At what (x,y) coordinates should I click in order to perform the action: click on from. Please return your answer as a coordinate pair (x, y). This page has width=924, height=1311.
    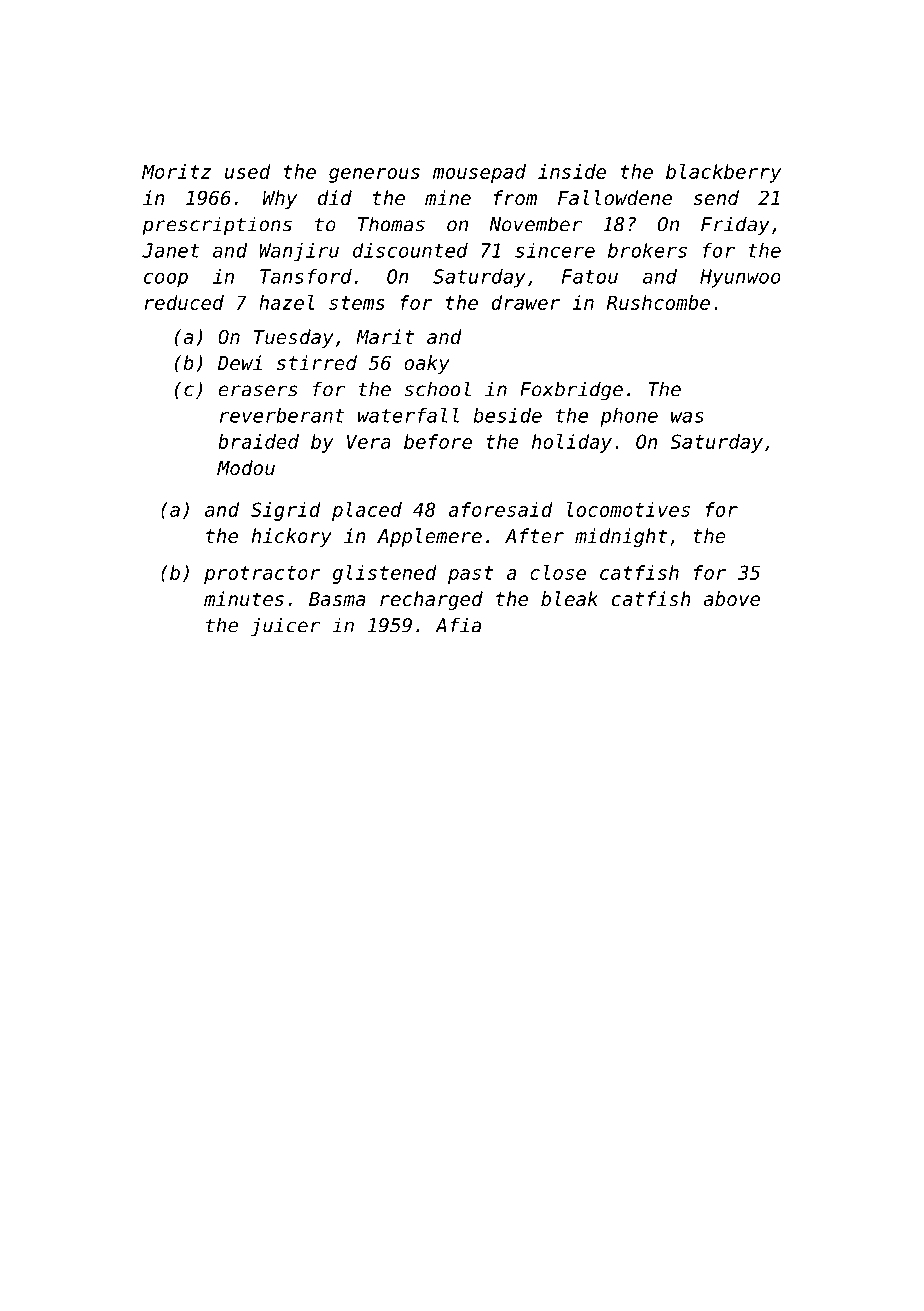
    Looking at the image, I should click on (515, 197).
